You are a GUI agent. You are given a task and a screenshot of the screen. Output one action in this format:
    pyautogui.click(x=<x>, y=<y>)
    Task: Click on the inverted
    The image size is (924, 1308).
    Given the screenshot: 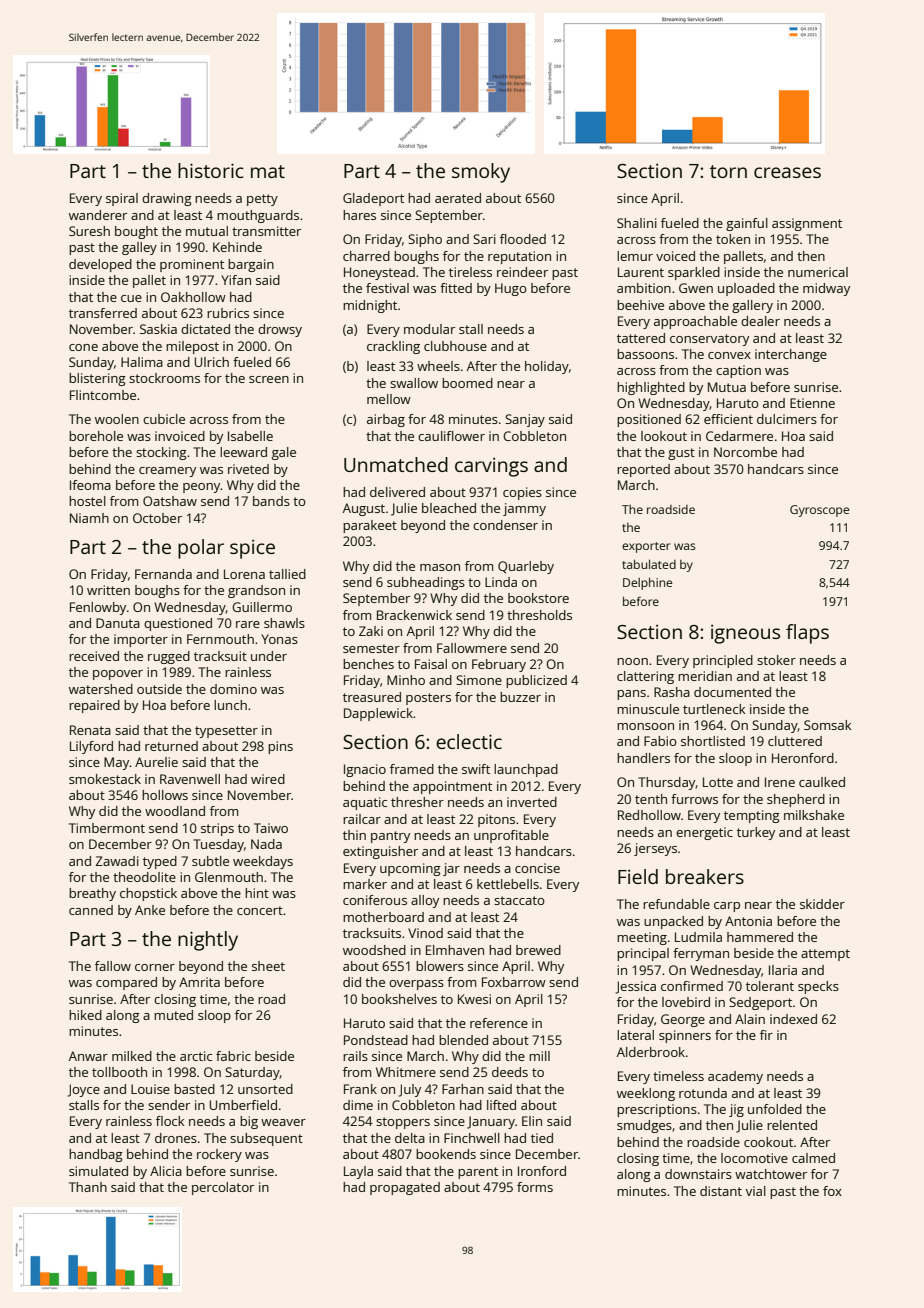 What is the action you would take?
    pyautogui.click(x=532, y=802)
